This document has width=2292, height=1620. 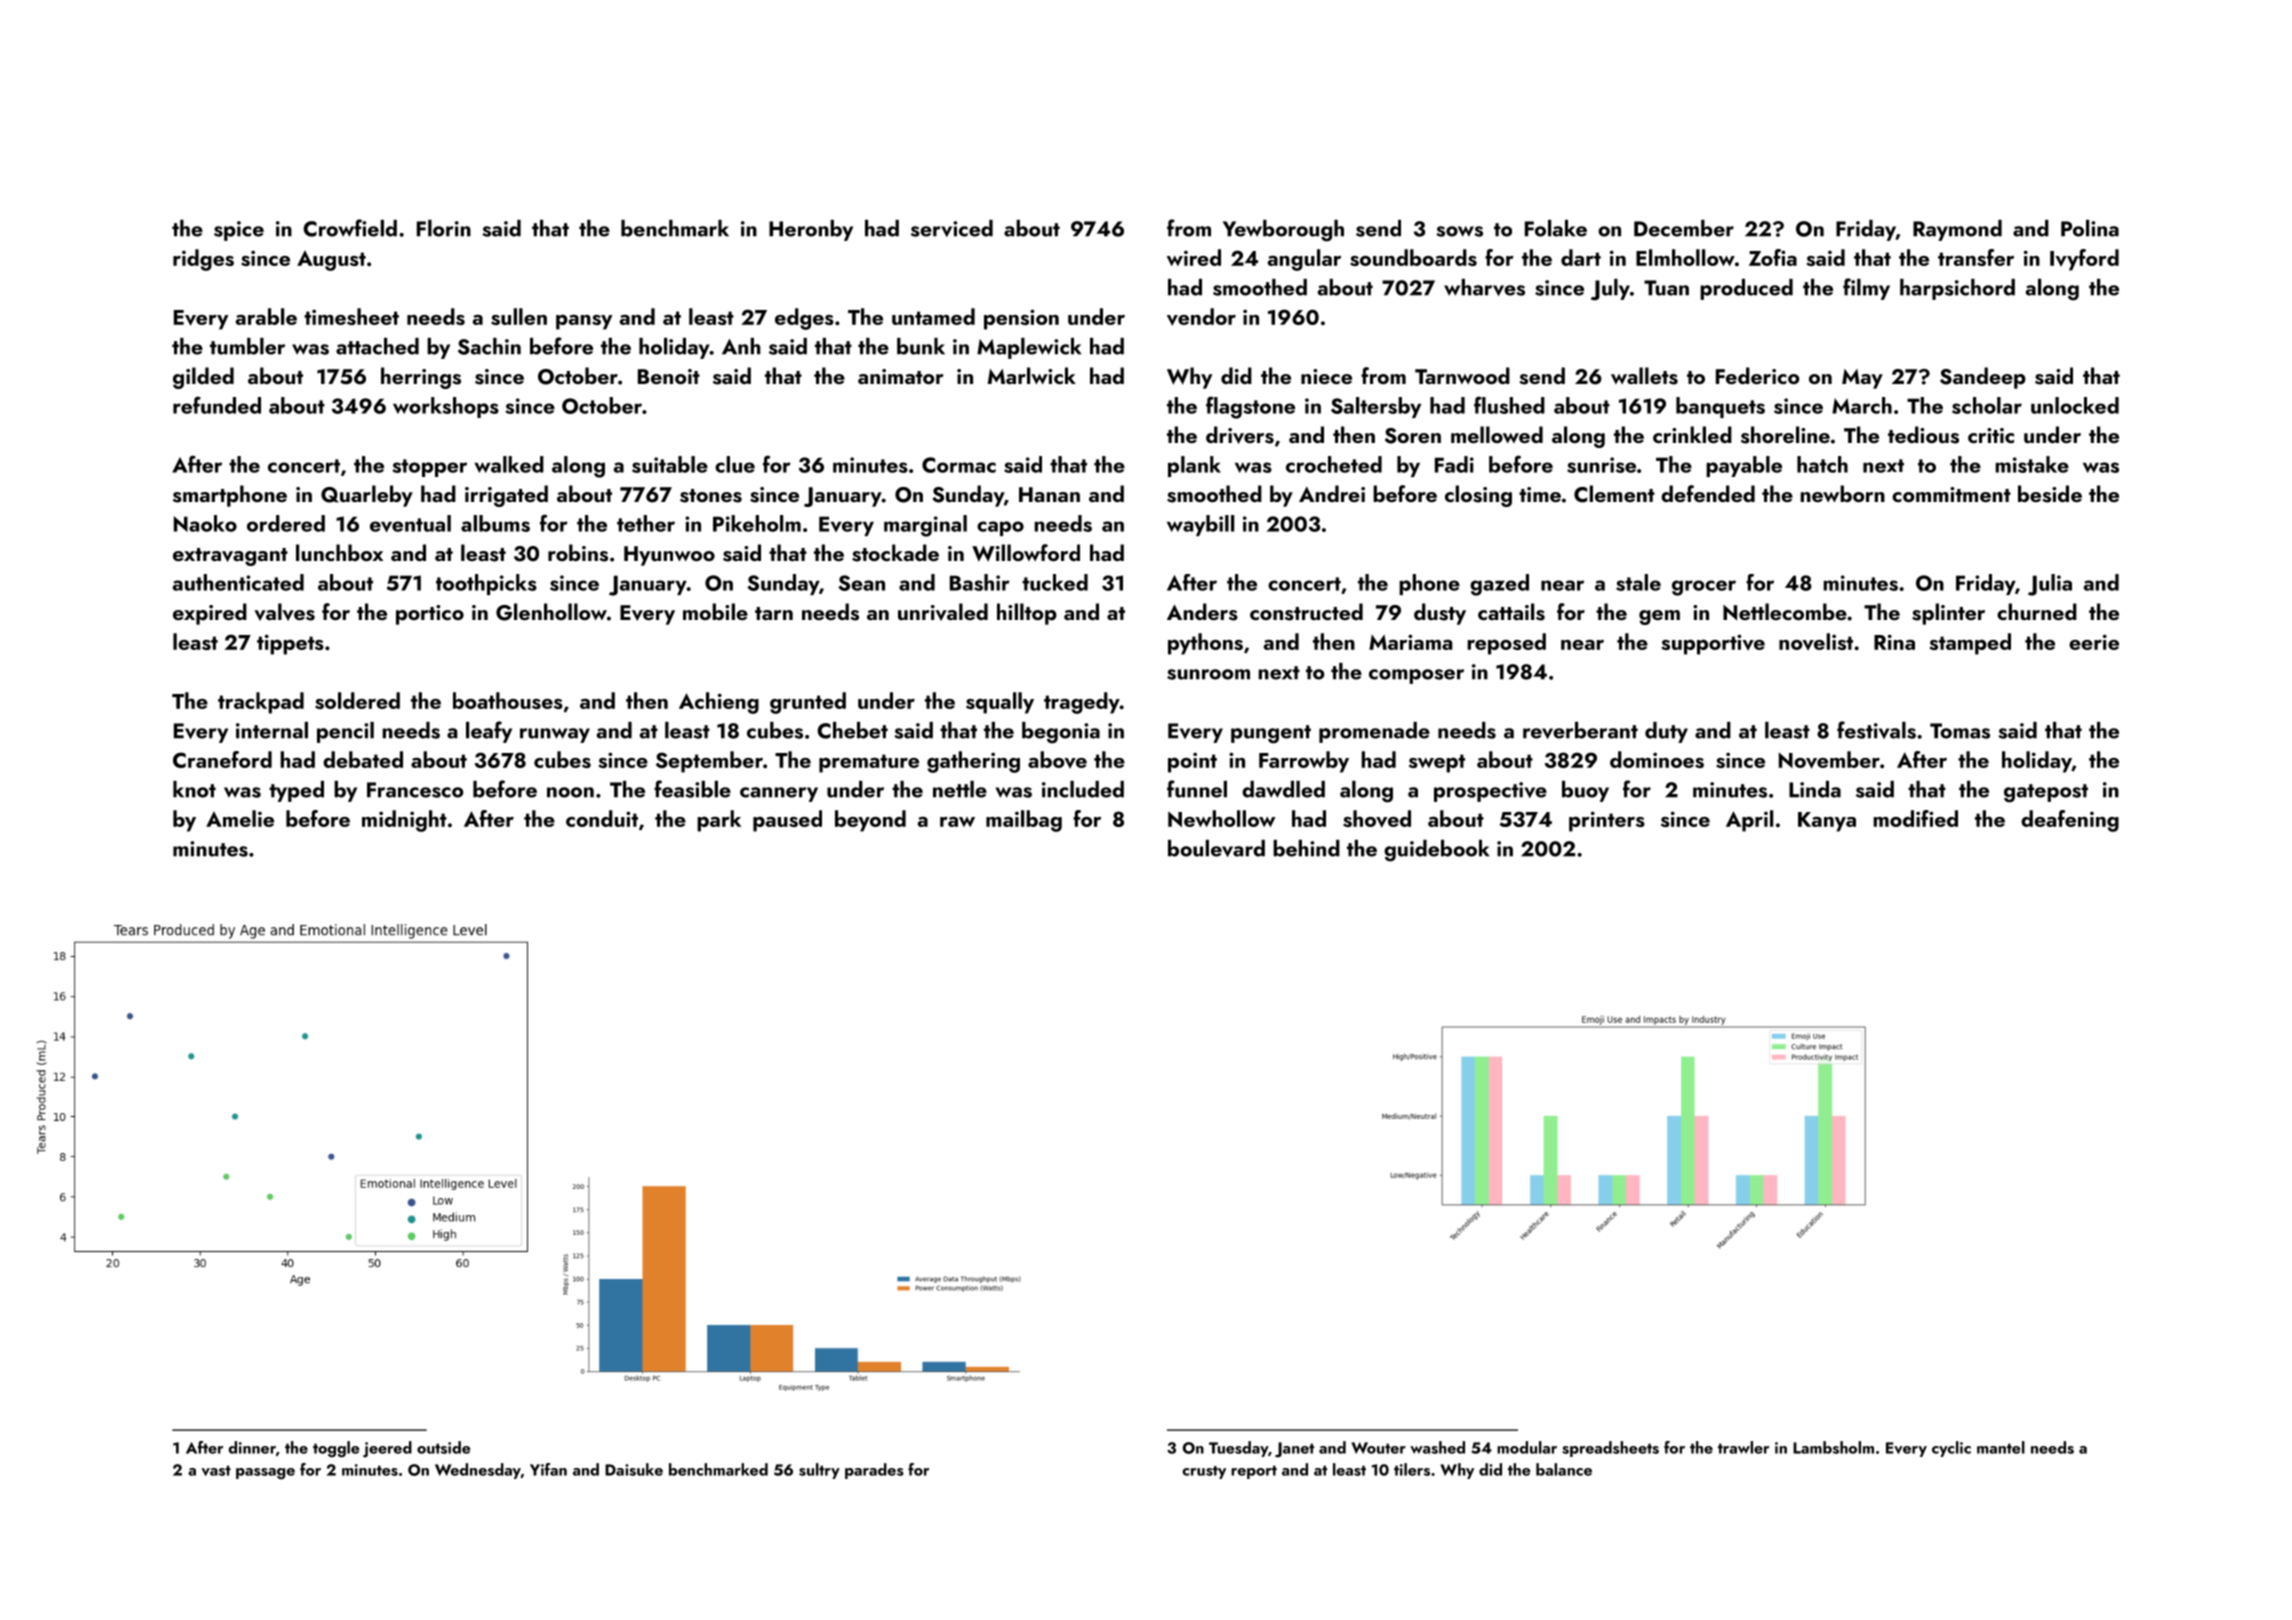 I want to click on Wouter, so click(x=1378, y=1448).
